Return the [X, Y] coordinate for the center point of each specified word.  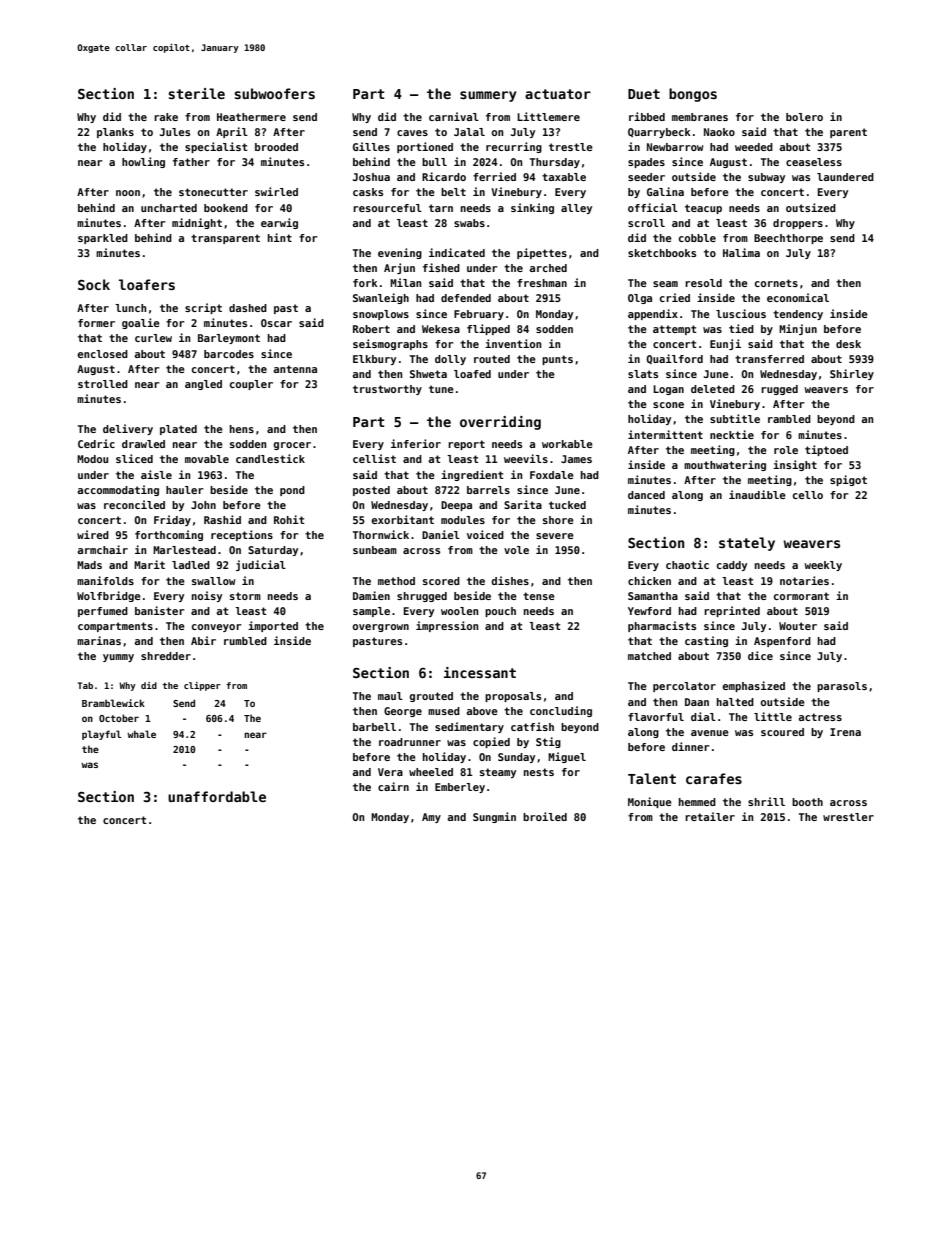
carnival [454, 116]
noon [128, 193]
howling [143, 162]
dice [760, 655]
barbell [374, 727]
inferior [416, 443]
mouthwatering [725, 465]
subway [766, 178]
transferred [769, 359]
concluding [561, 711]
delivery [128, 429]
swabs [469, 223]
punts [557, 360]
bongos [693, 95]
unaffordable [217, 796]
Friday [172, 520]
